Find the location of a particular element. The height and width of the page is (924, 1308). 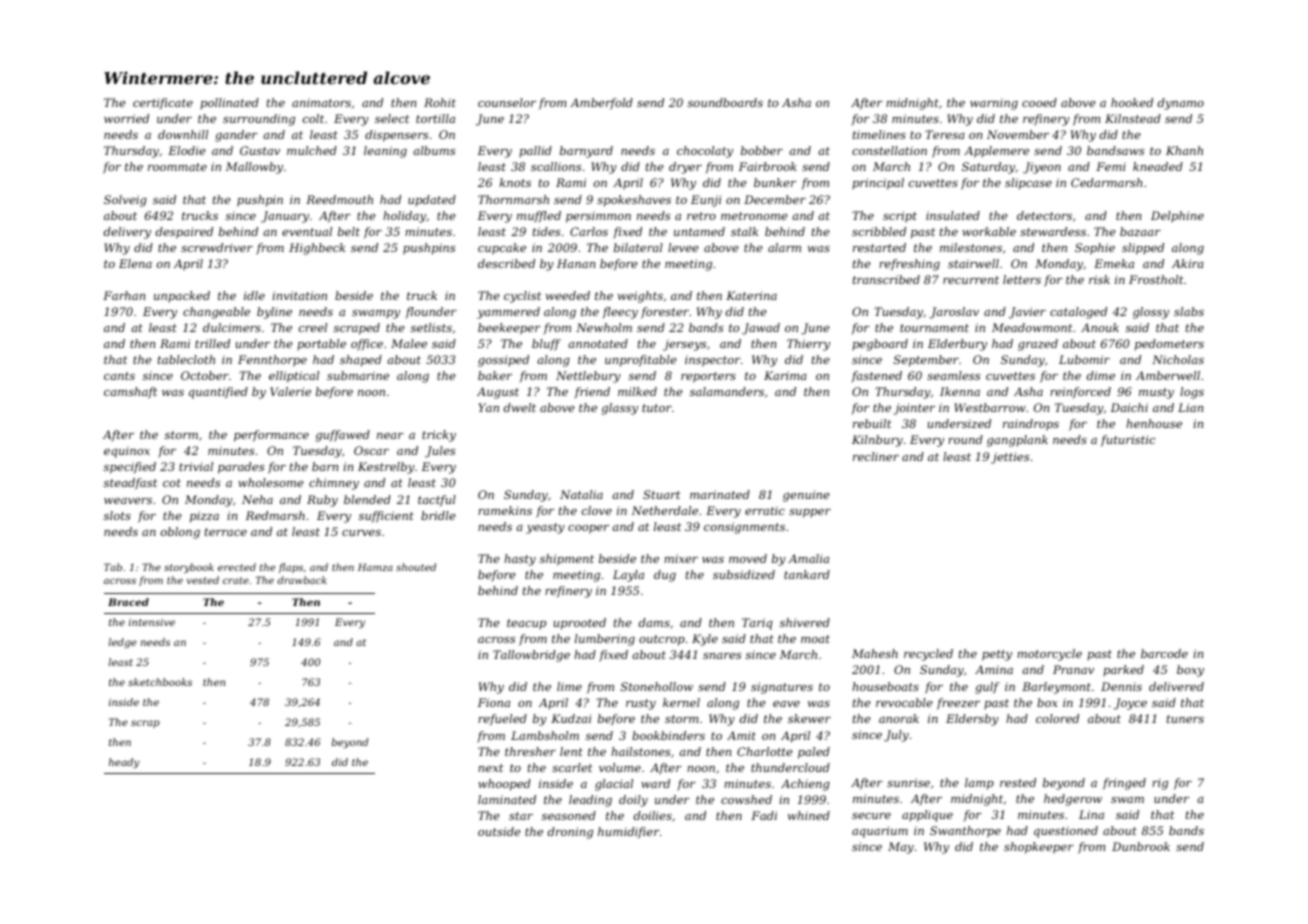

Tallowbridge is located at coordinates (531, 656).
